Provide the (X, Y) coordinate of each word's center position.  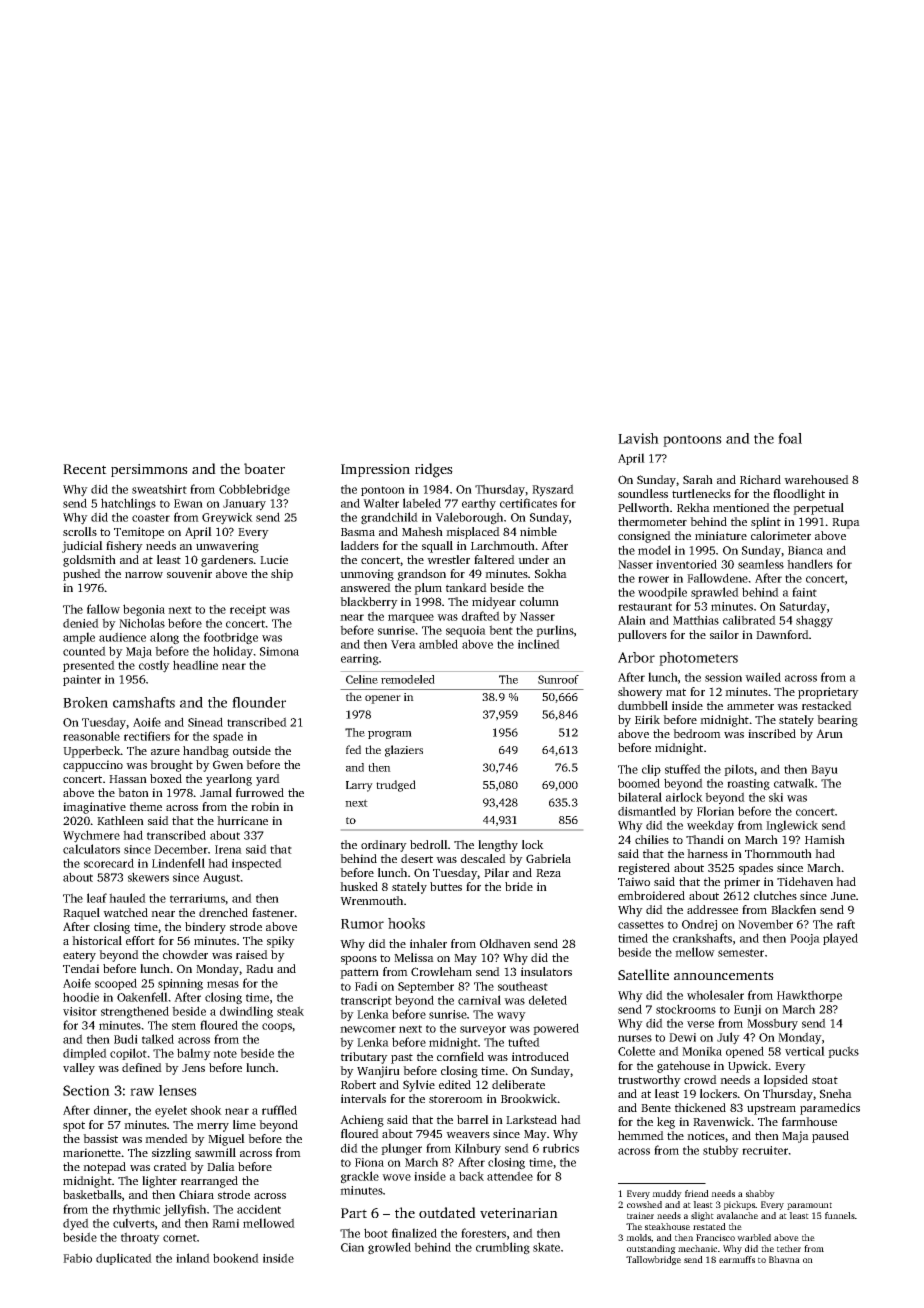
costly (154, 666)
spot (74, 1126)
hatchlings (128, 504)
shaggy (814, 621)
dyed (76, 1224)
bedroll (429, 844)
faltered (494, 559)
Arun (829, 733)
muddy (667, 1194)
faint (804, 592)
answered (366, 587)
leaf (97, 898)
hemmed (641, 1135)
